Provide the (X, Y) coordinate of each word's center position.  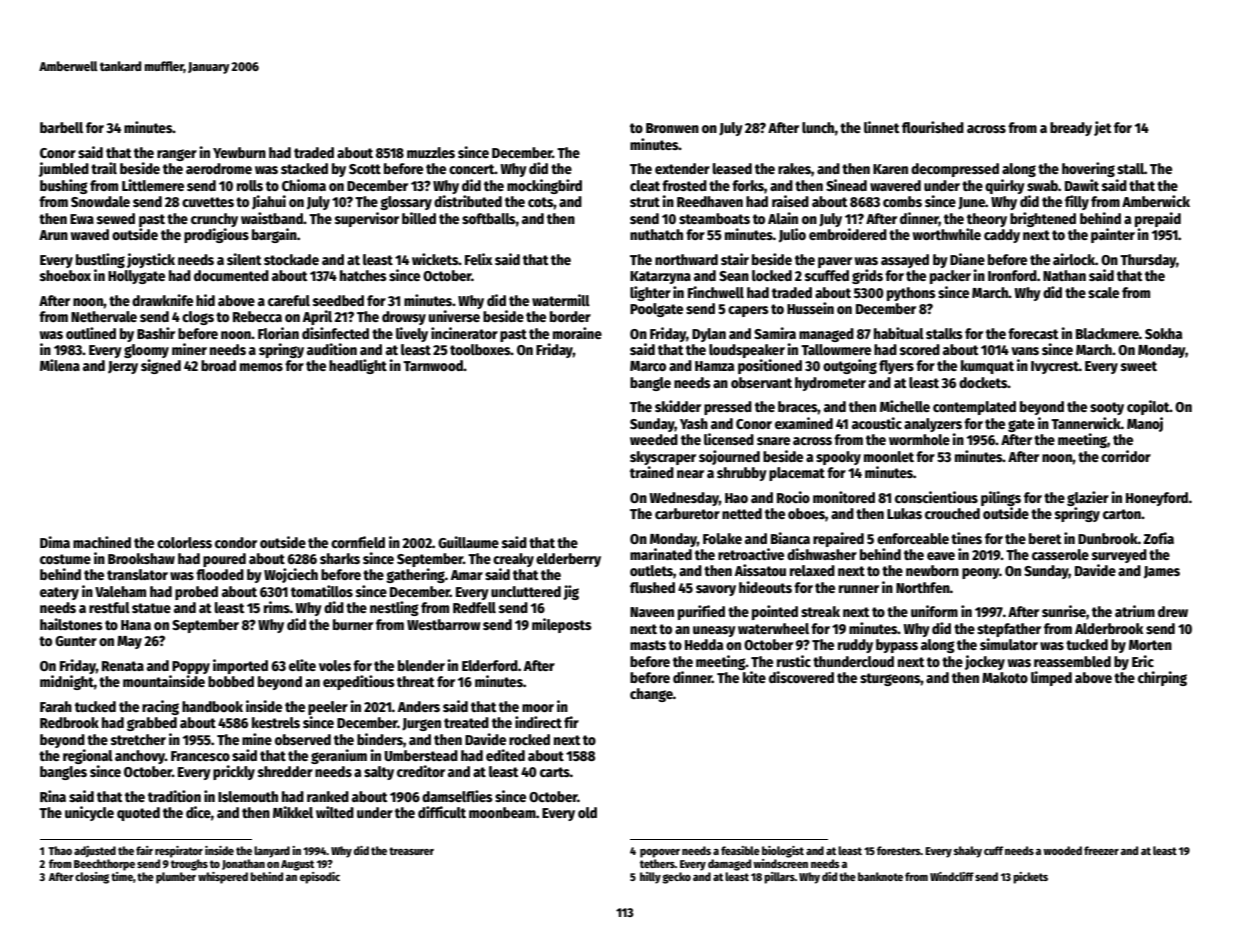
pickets (1030, 878)
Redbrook (69, 722)
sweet (1139, 366)
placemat (797, 474)
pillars (779, 878)
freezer (1101, 850)
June (971, 203)
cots (540, 202)
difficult (442, 812)
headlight (358, 366)
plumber (176, 878)
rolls (250, 185)
